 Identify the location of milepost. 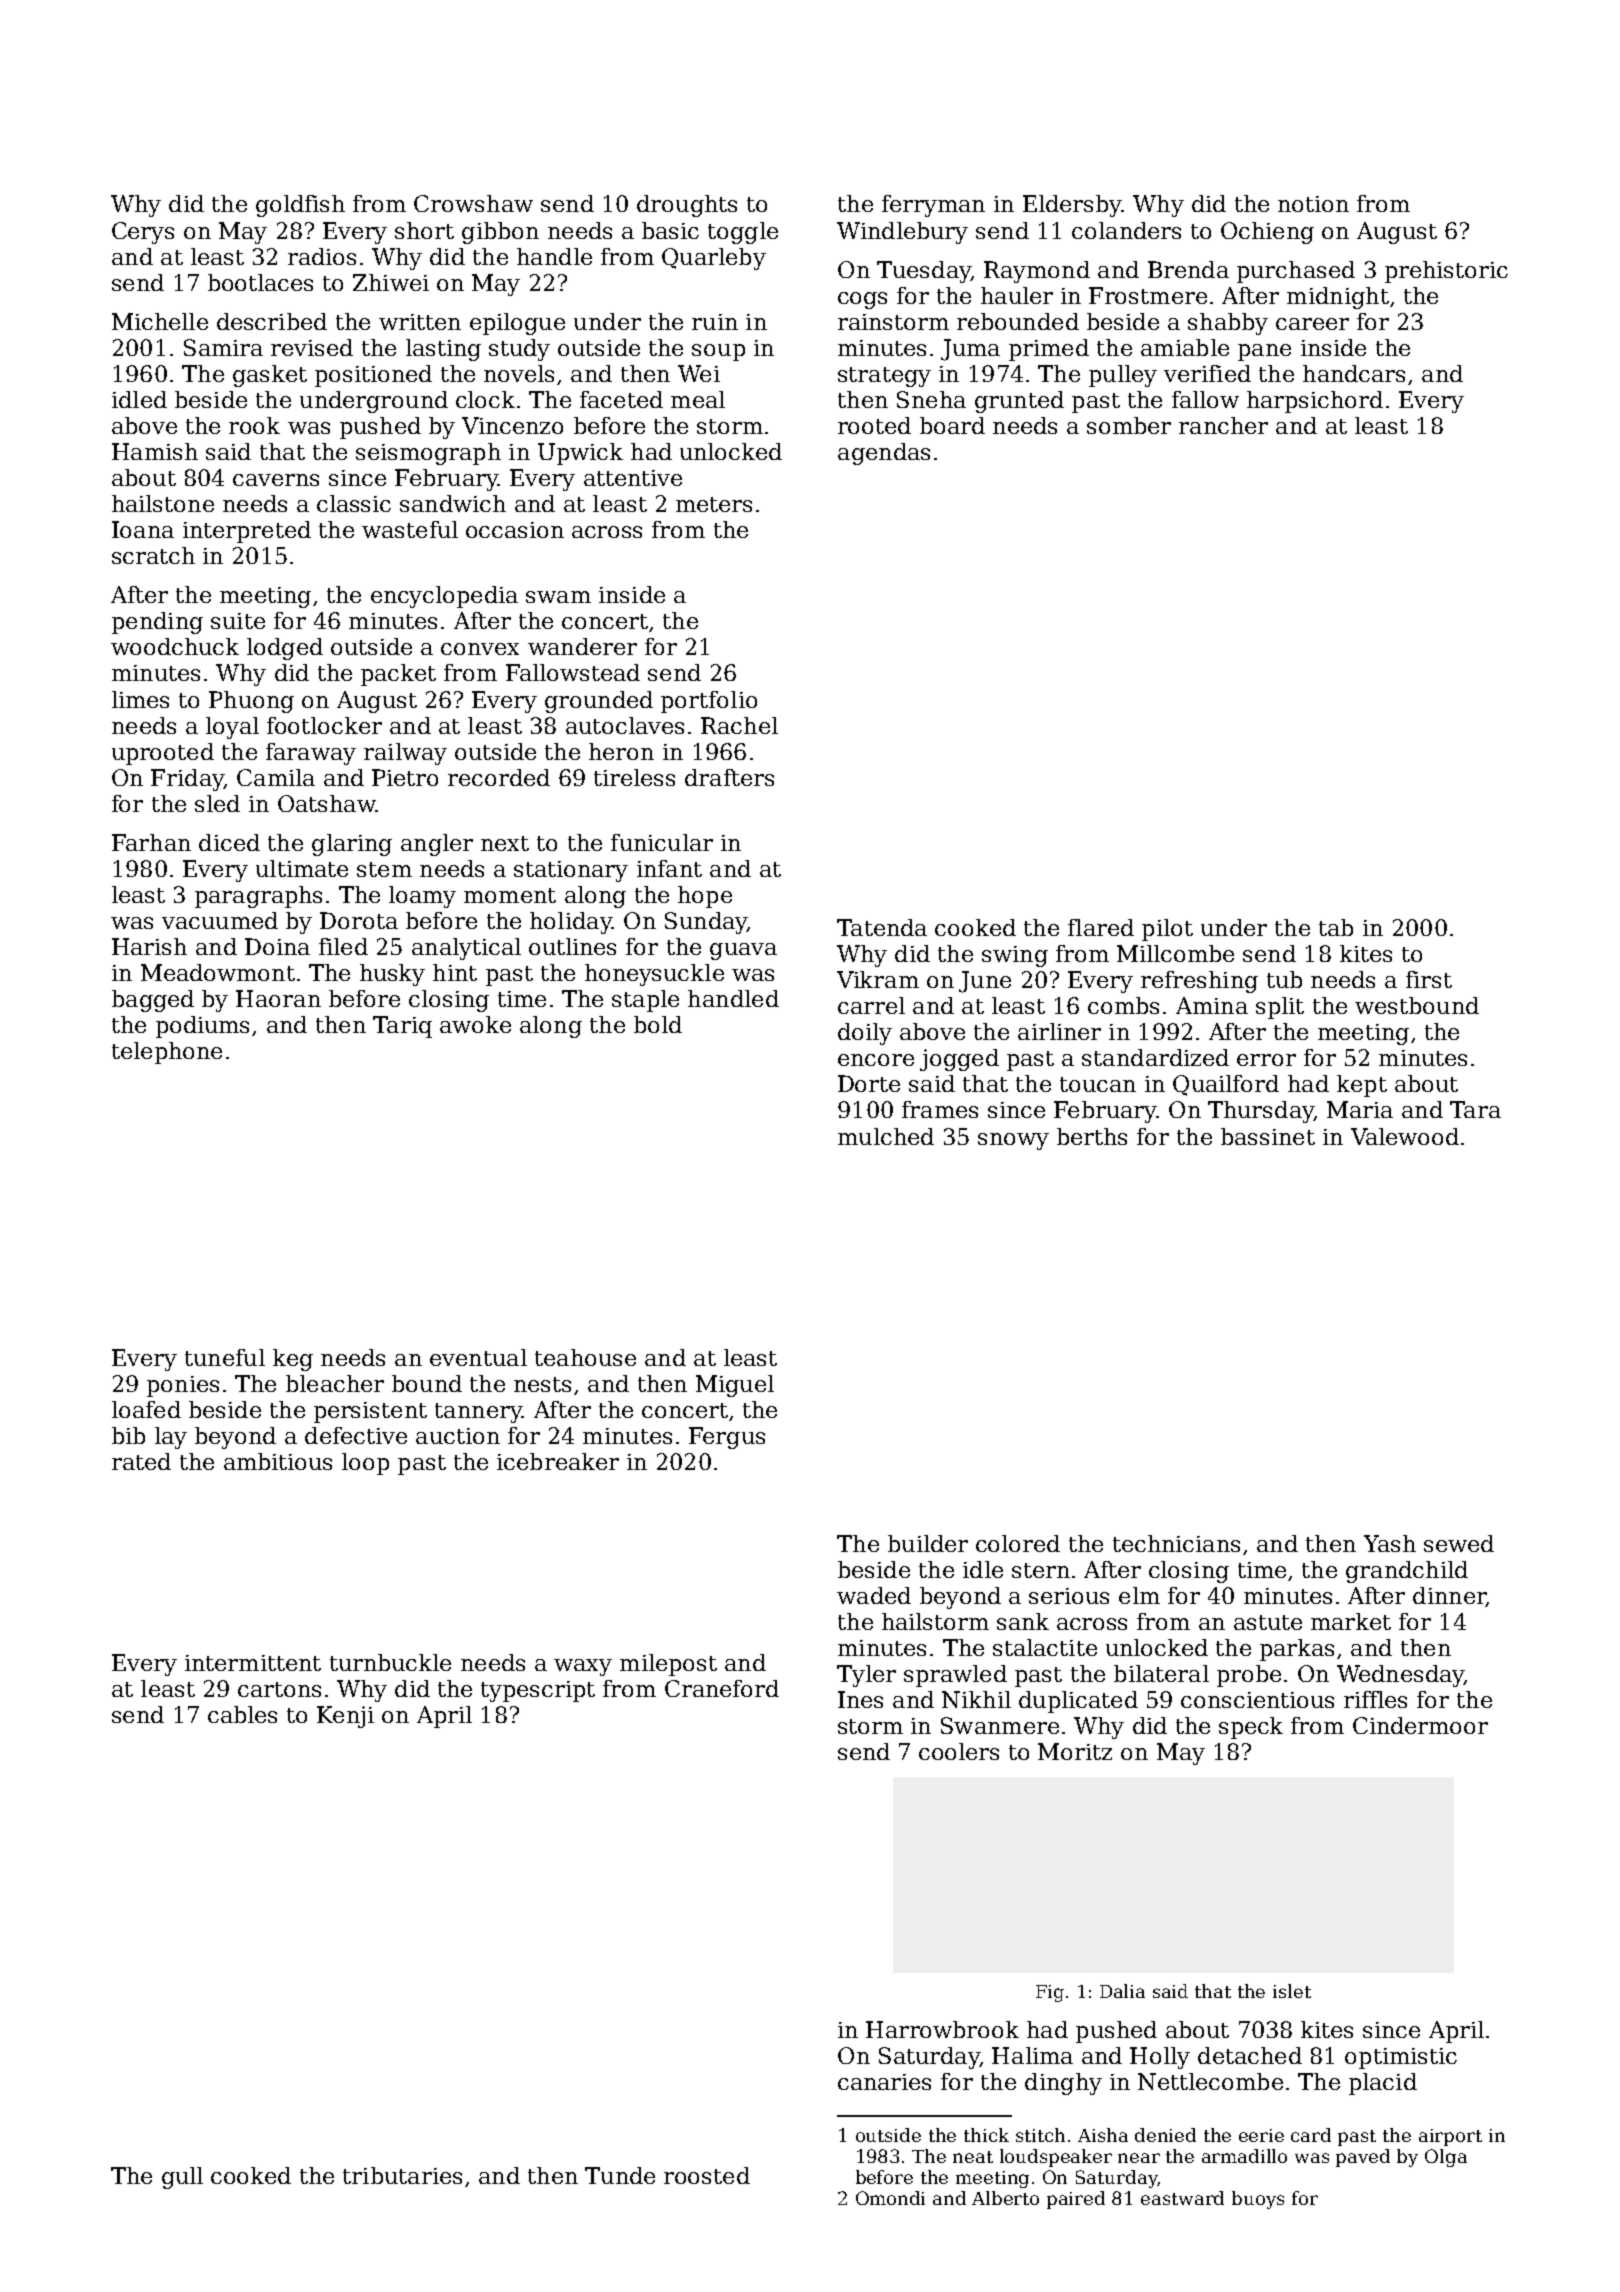
(668, 1665).
